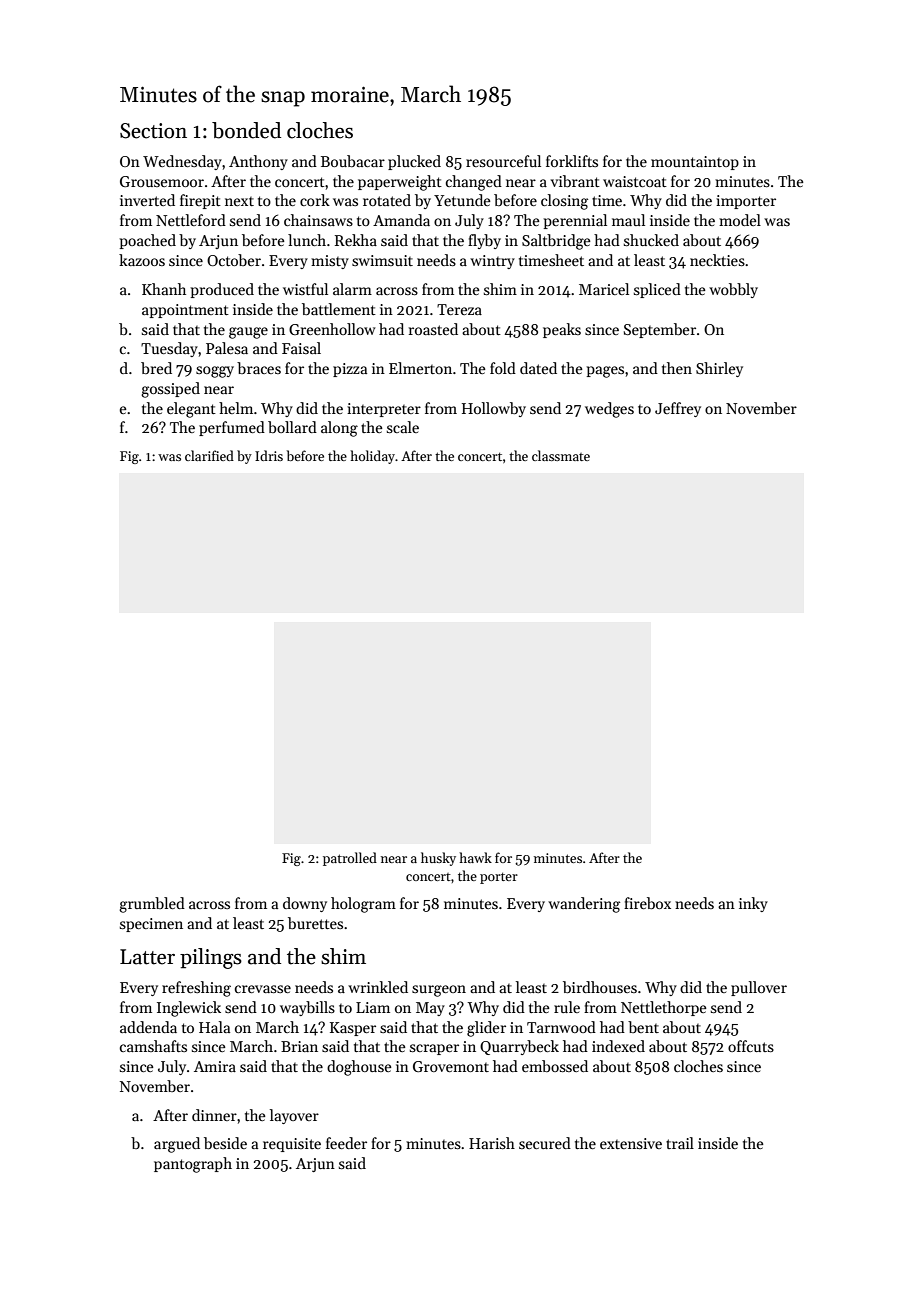  I want to click on plucked, so click(414, 162).
